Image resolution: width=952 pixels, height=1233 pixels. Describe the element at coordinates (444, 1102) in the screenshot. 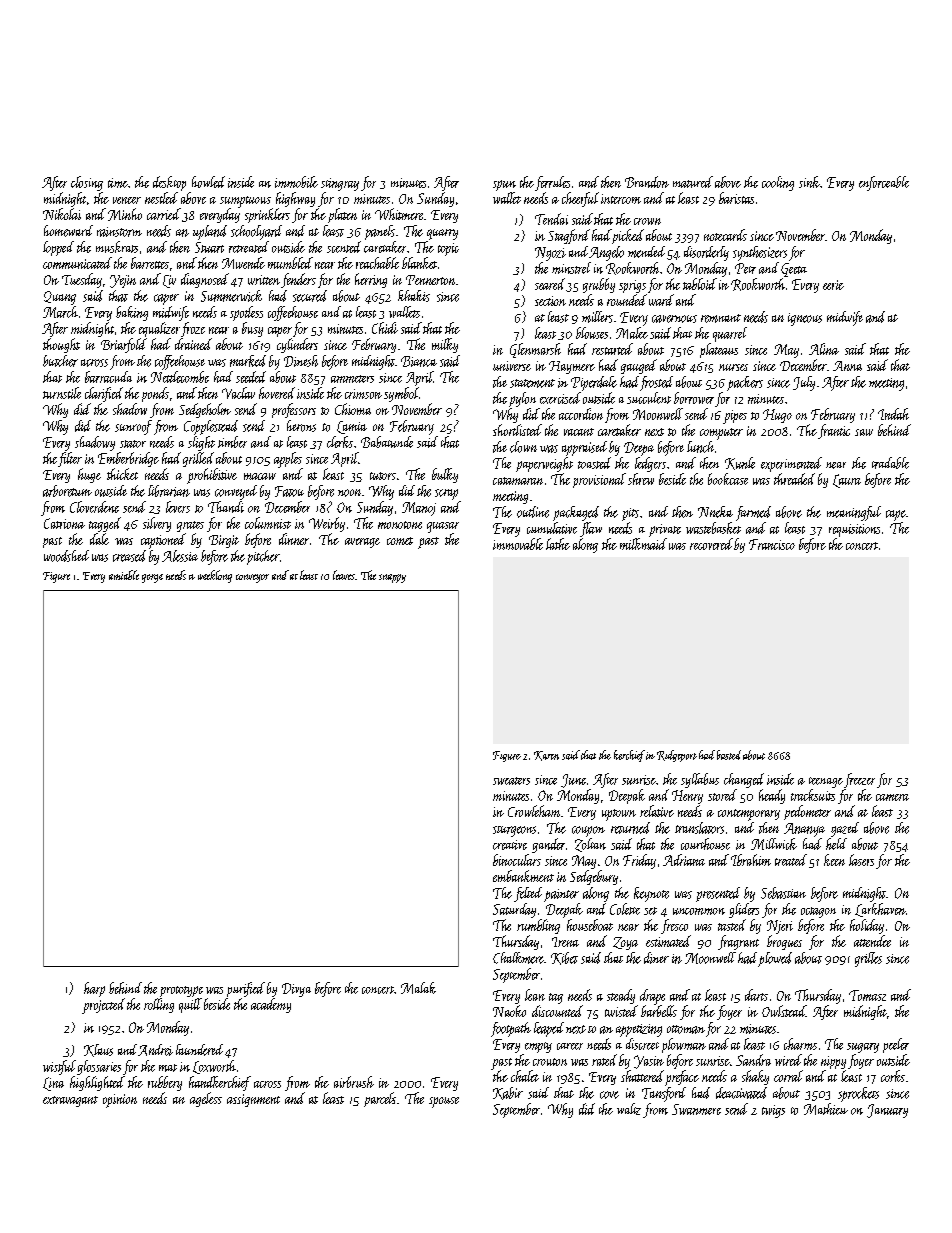

I see `spouse` at that location.
